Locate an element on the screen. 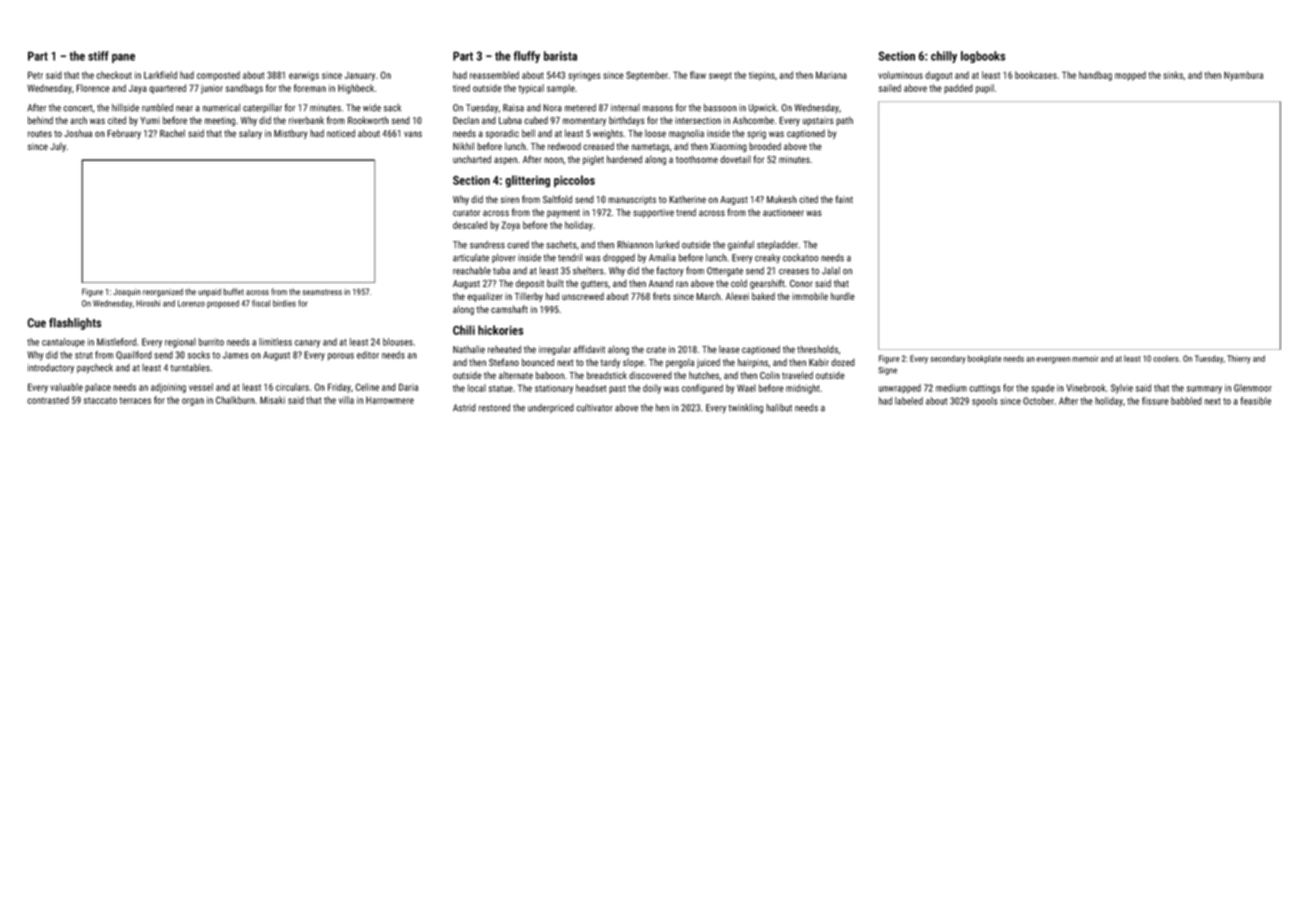  birthdays is located at coordinates (627, 121).
